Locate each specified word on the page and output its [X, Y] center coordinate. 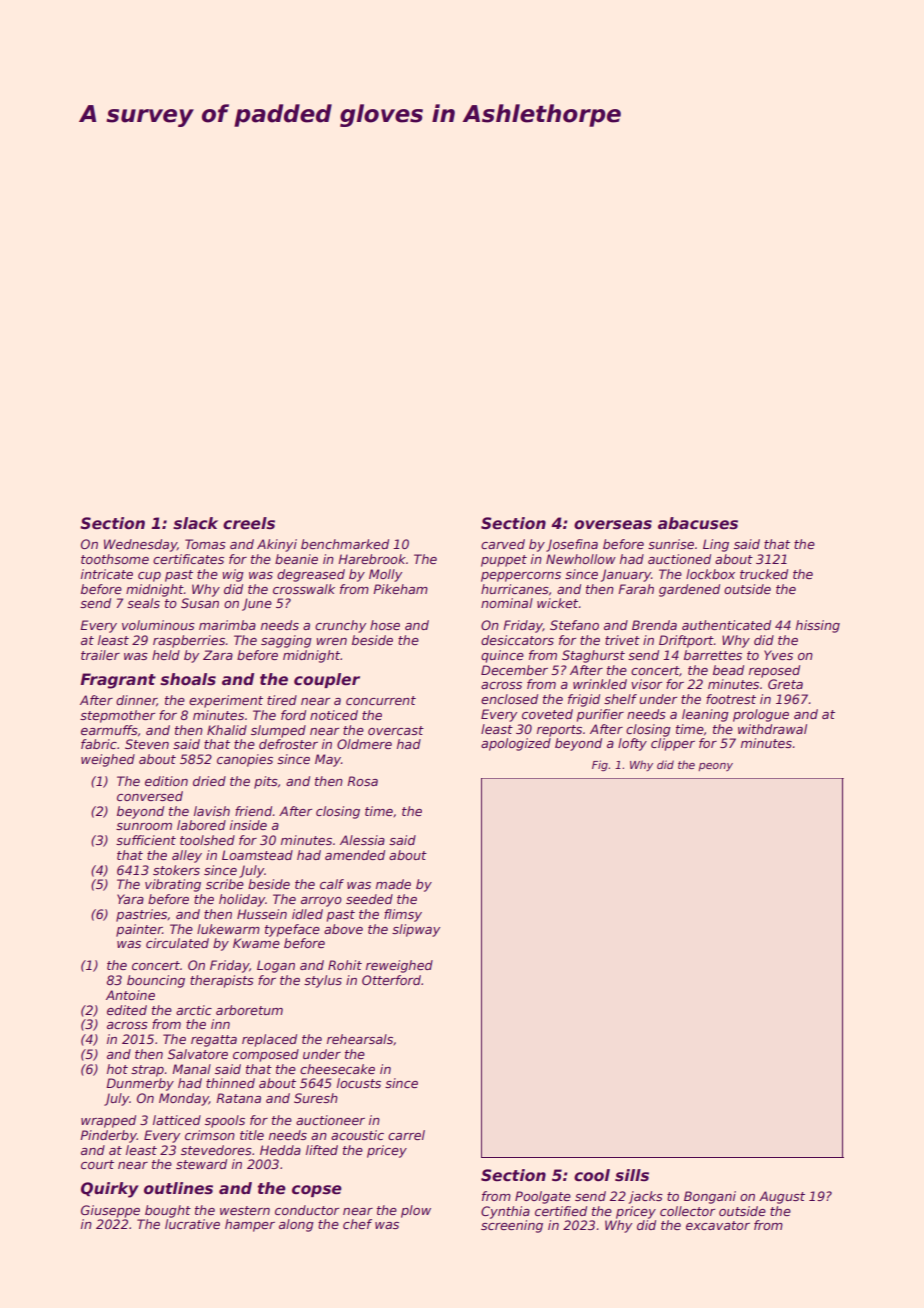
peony [715, 767]
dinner [136, 701]
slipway [416, 930]
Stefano [574, 625]
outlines [178, 1188]
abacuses [698, 523]
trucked [764, 574]
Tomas [205, 544]
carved [503, 544]
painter [139, 930]
